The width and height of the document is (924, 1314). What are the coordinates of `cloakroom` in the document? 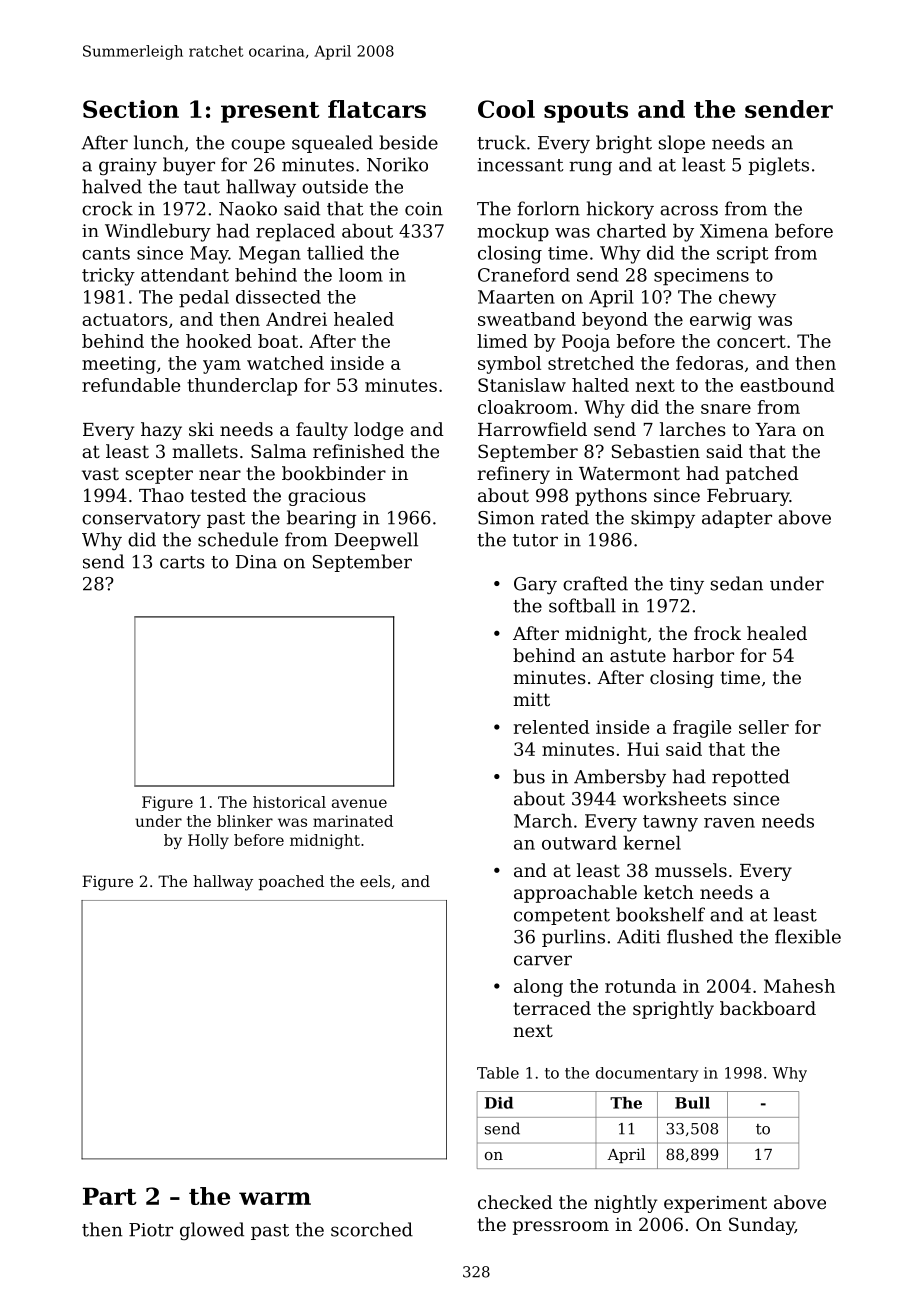 It's located at (525, 407).
